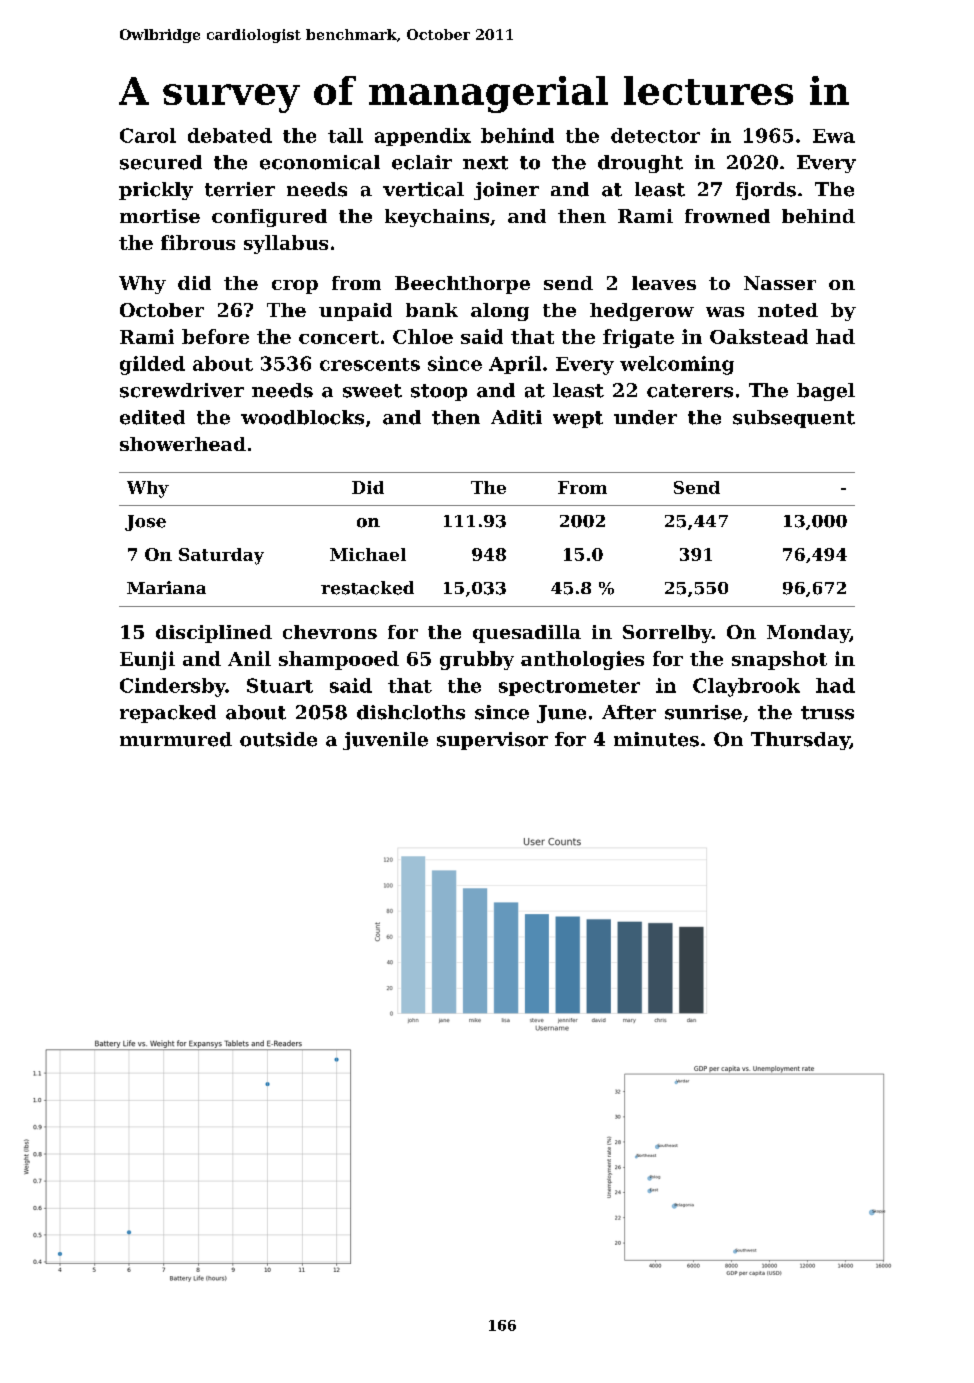 Image resolution: width=974 pixels, height=1383 pixels. Describe the element at coordinates (302, 417) in the document. I see `woodblocks` at that location.
